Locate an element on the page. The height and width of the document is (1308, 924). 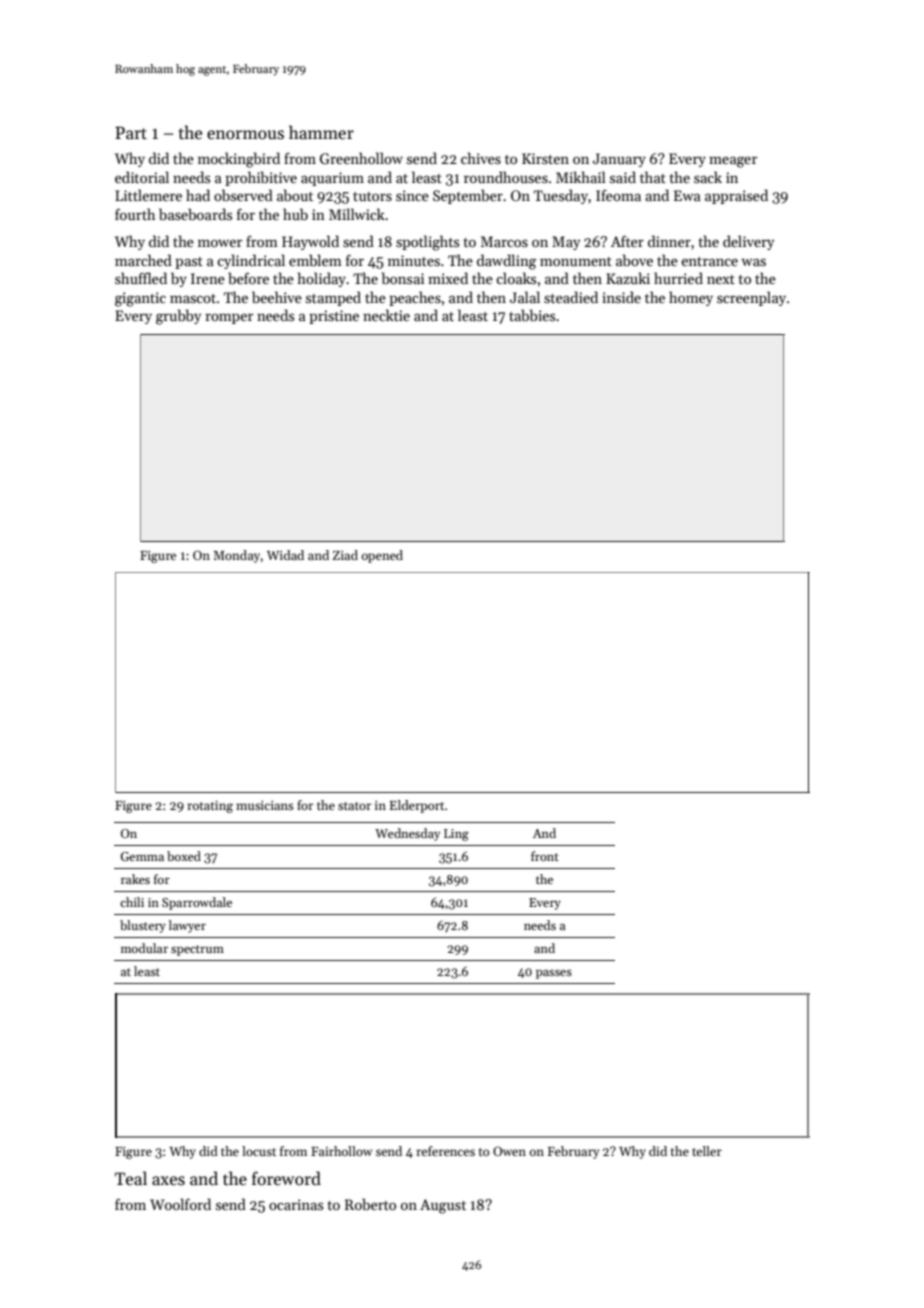
meager is located at coordinates (733, 162).
